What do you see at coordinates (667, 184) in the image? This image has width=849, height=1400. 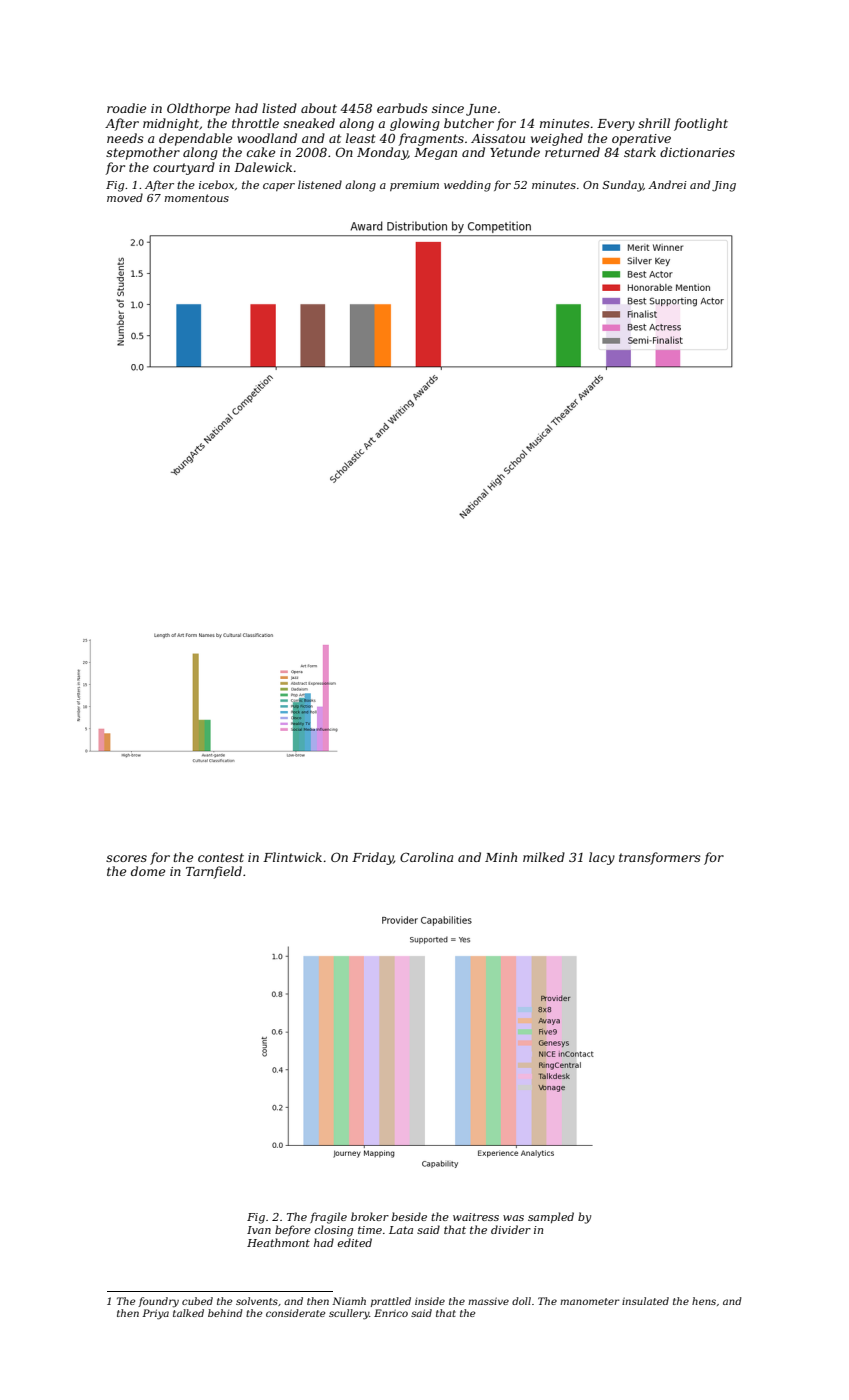 I see `Andrei` at bounding box center [667, 184].
